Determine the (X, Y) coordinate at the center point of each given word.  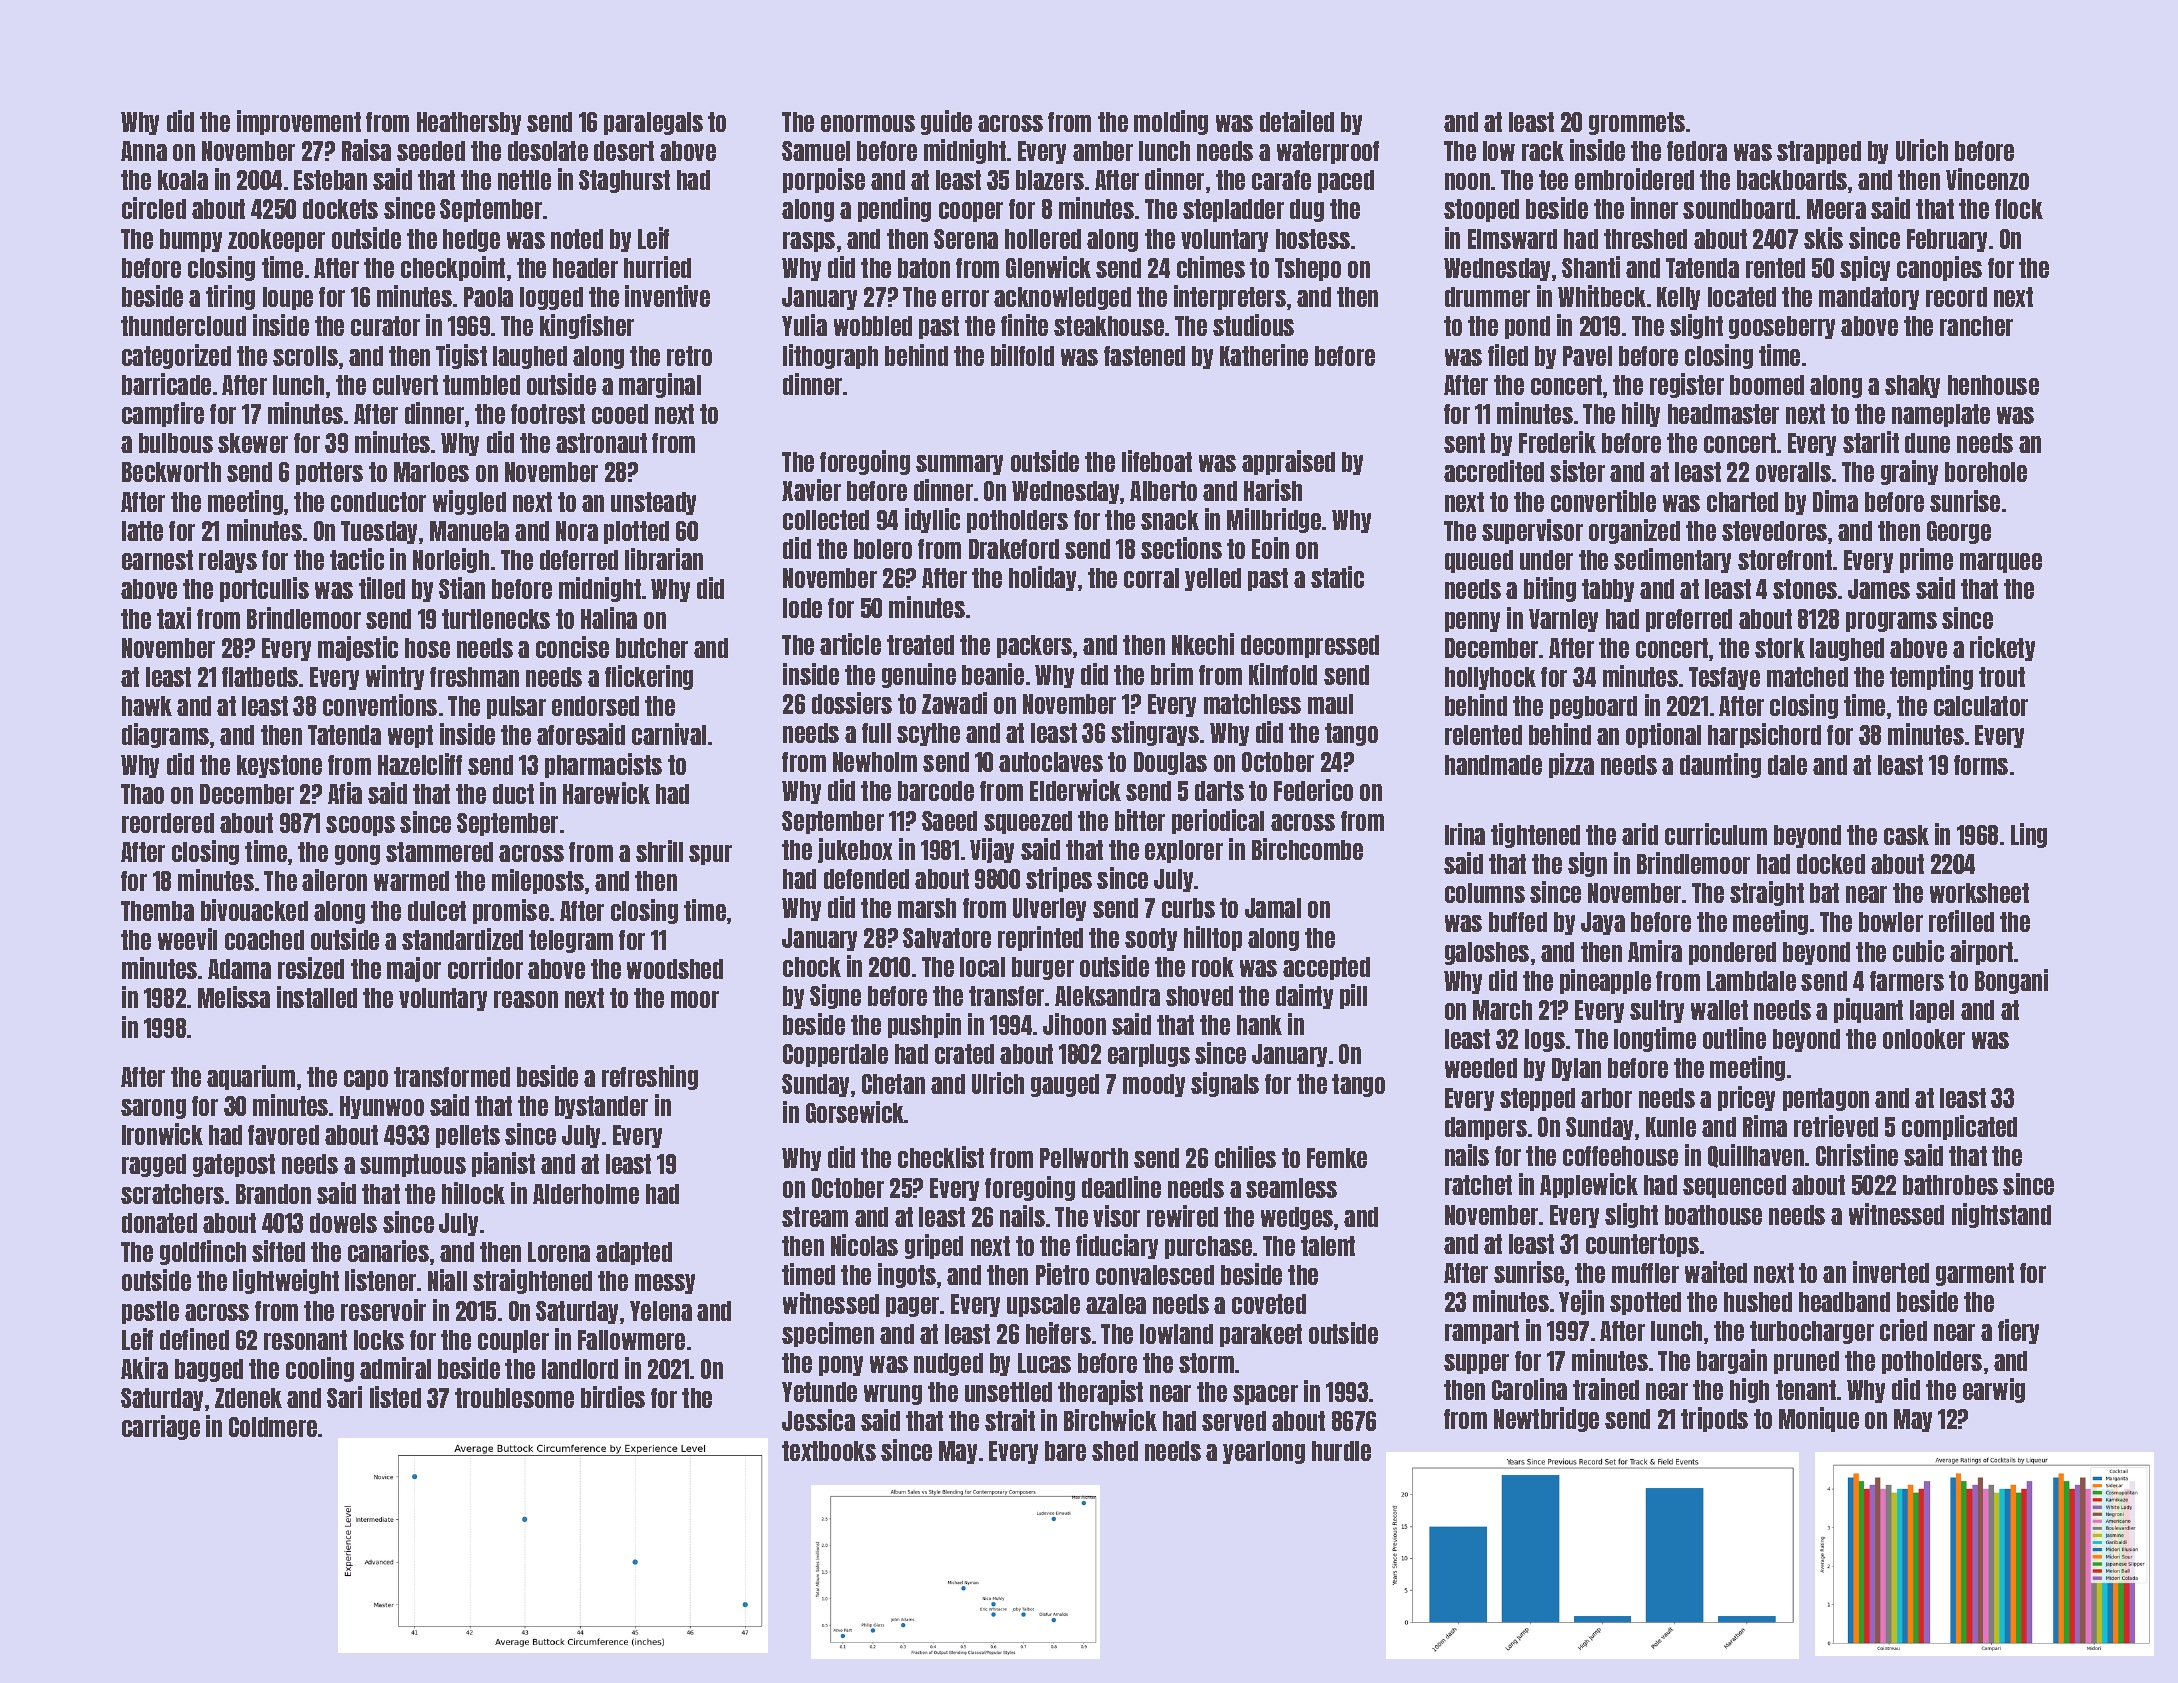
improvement (299, 122)
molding (1171, 122)
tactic (357, 559)
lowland (1176, 1334)
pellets (468, 1136)
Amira (1655, 951)
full (876, 733)
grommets (1637, 123)
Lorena (559, 1252)
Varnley (1563, 620)
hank (1259, 1025)
